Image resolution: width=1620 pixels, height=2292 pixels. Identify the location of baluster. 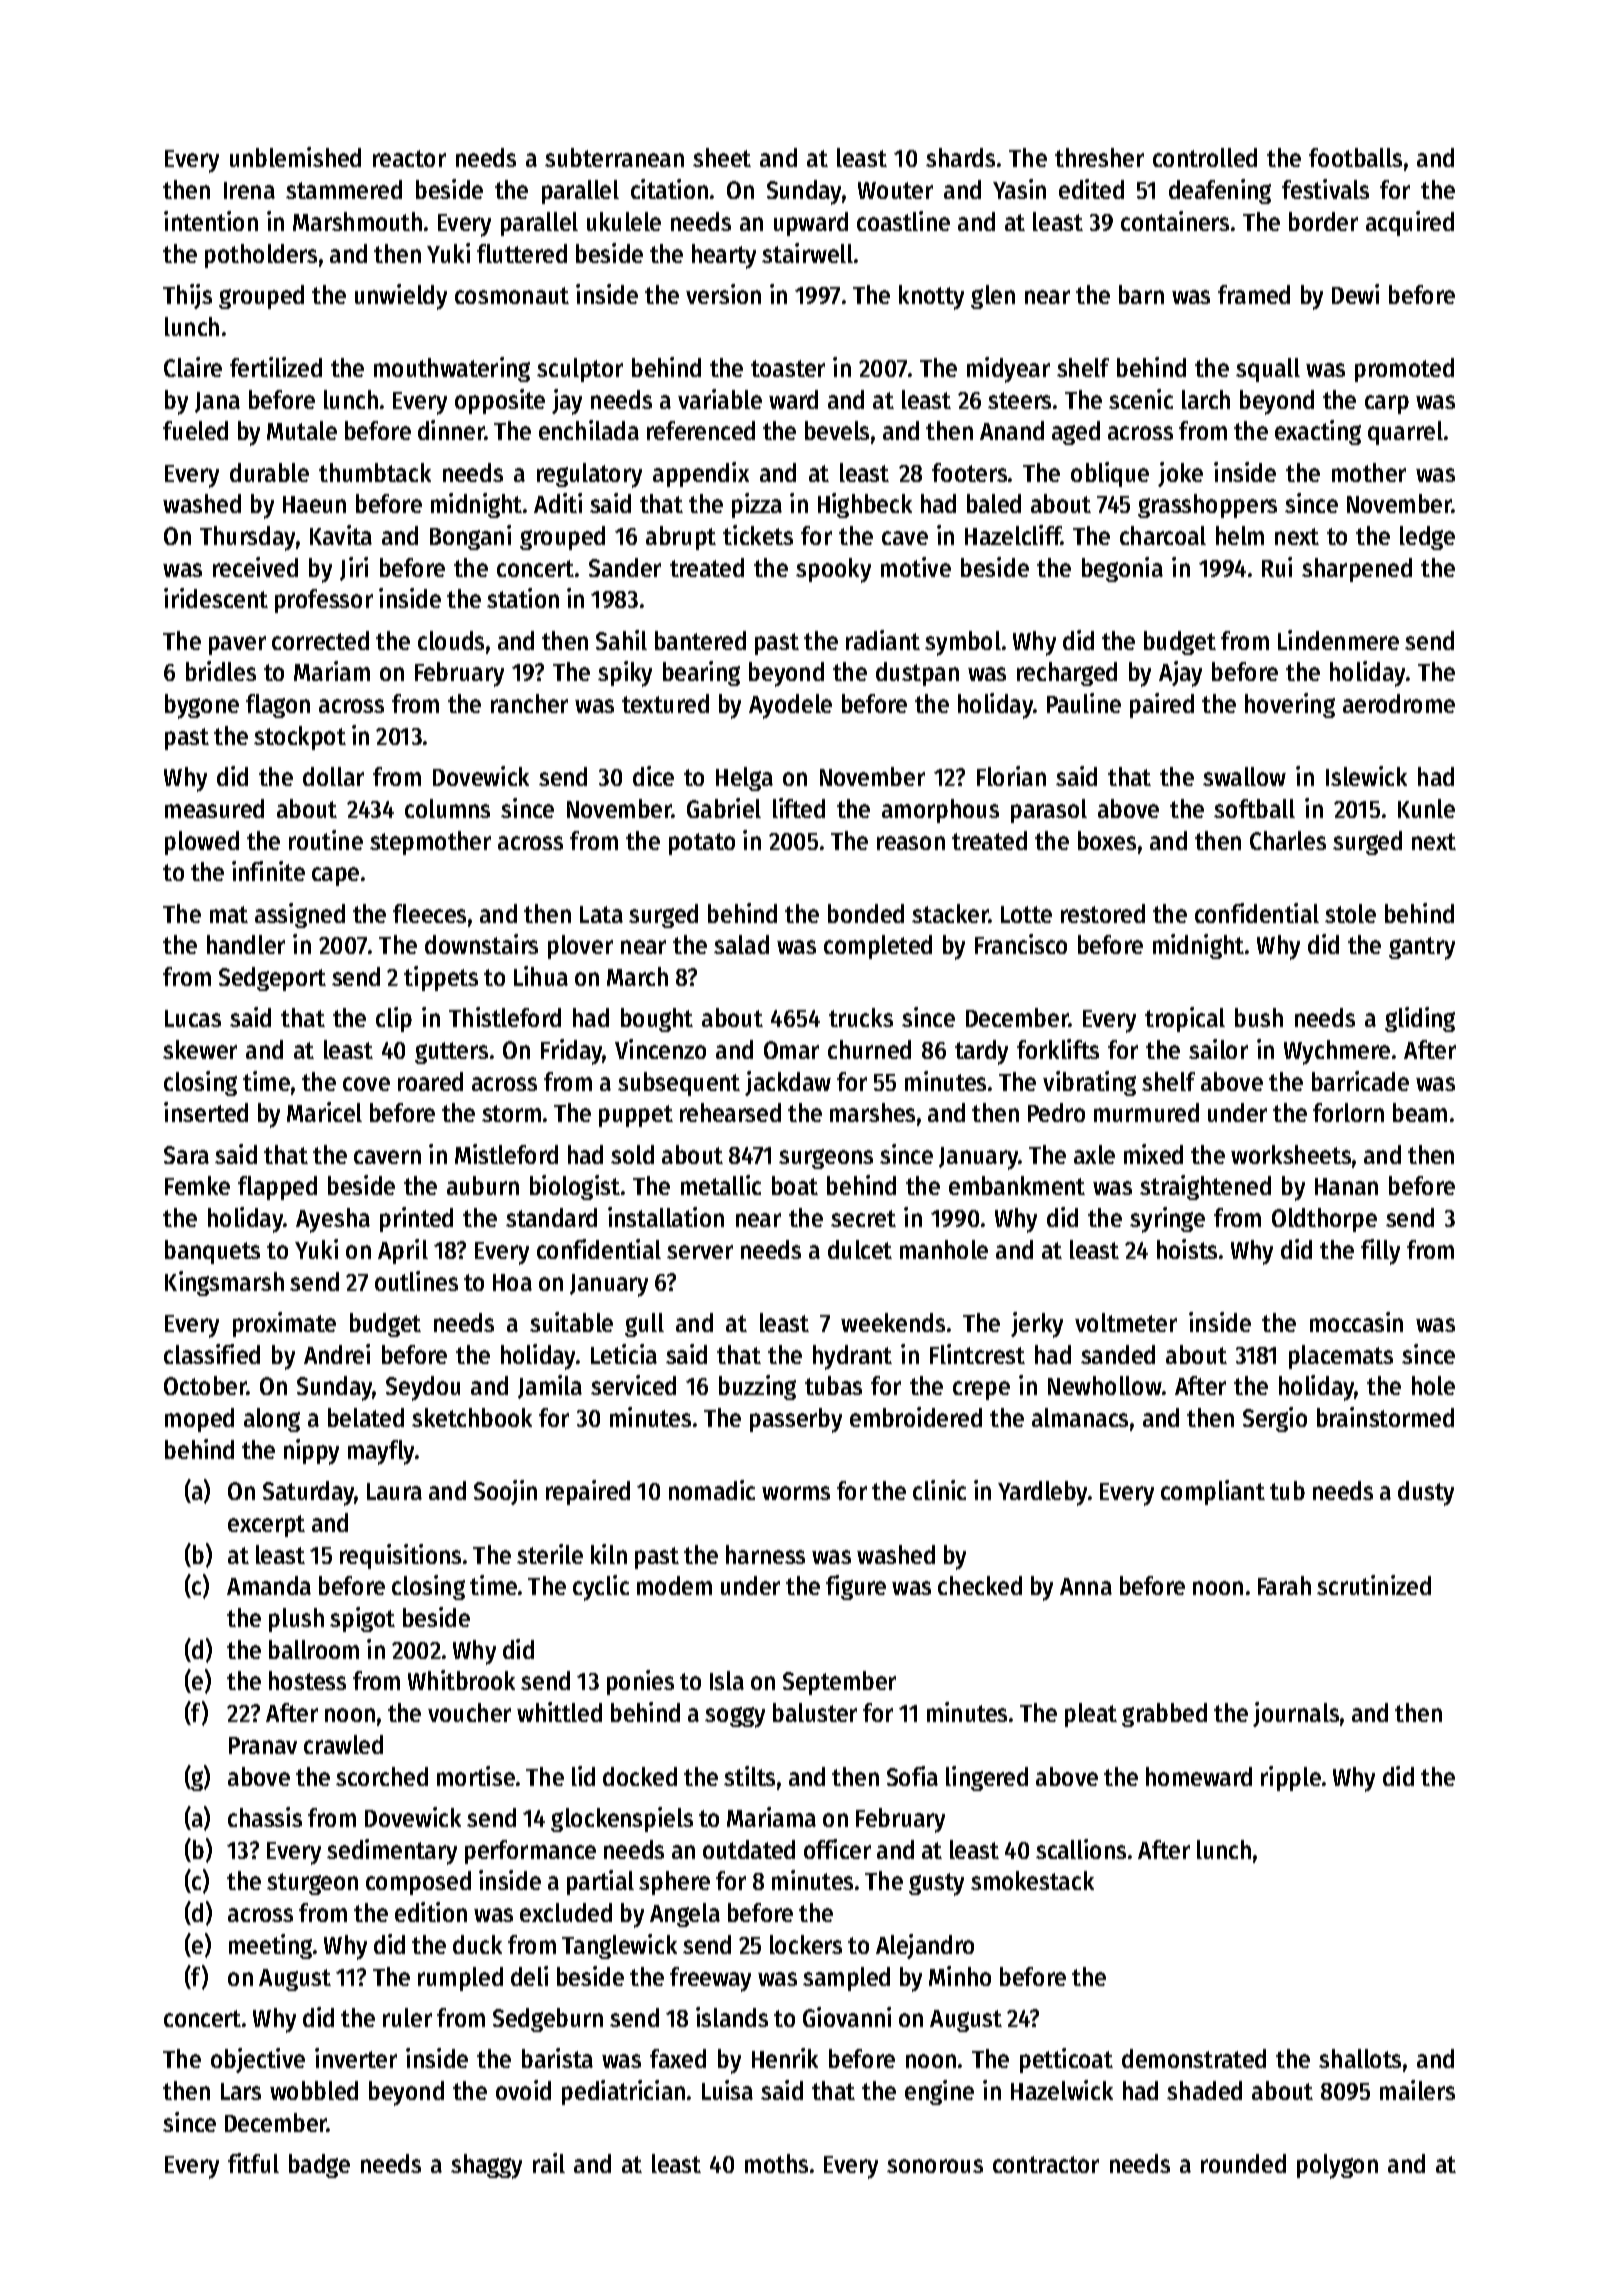
(815, 1712).
